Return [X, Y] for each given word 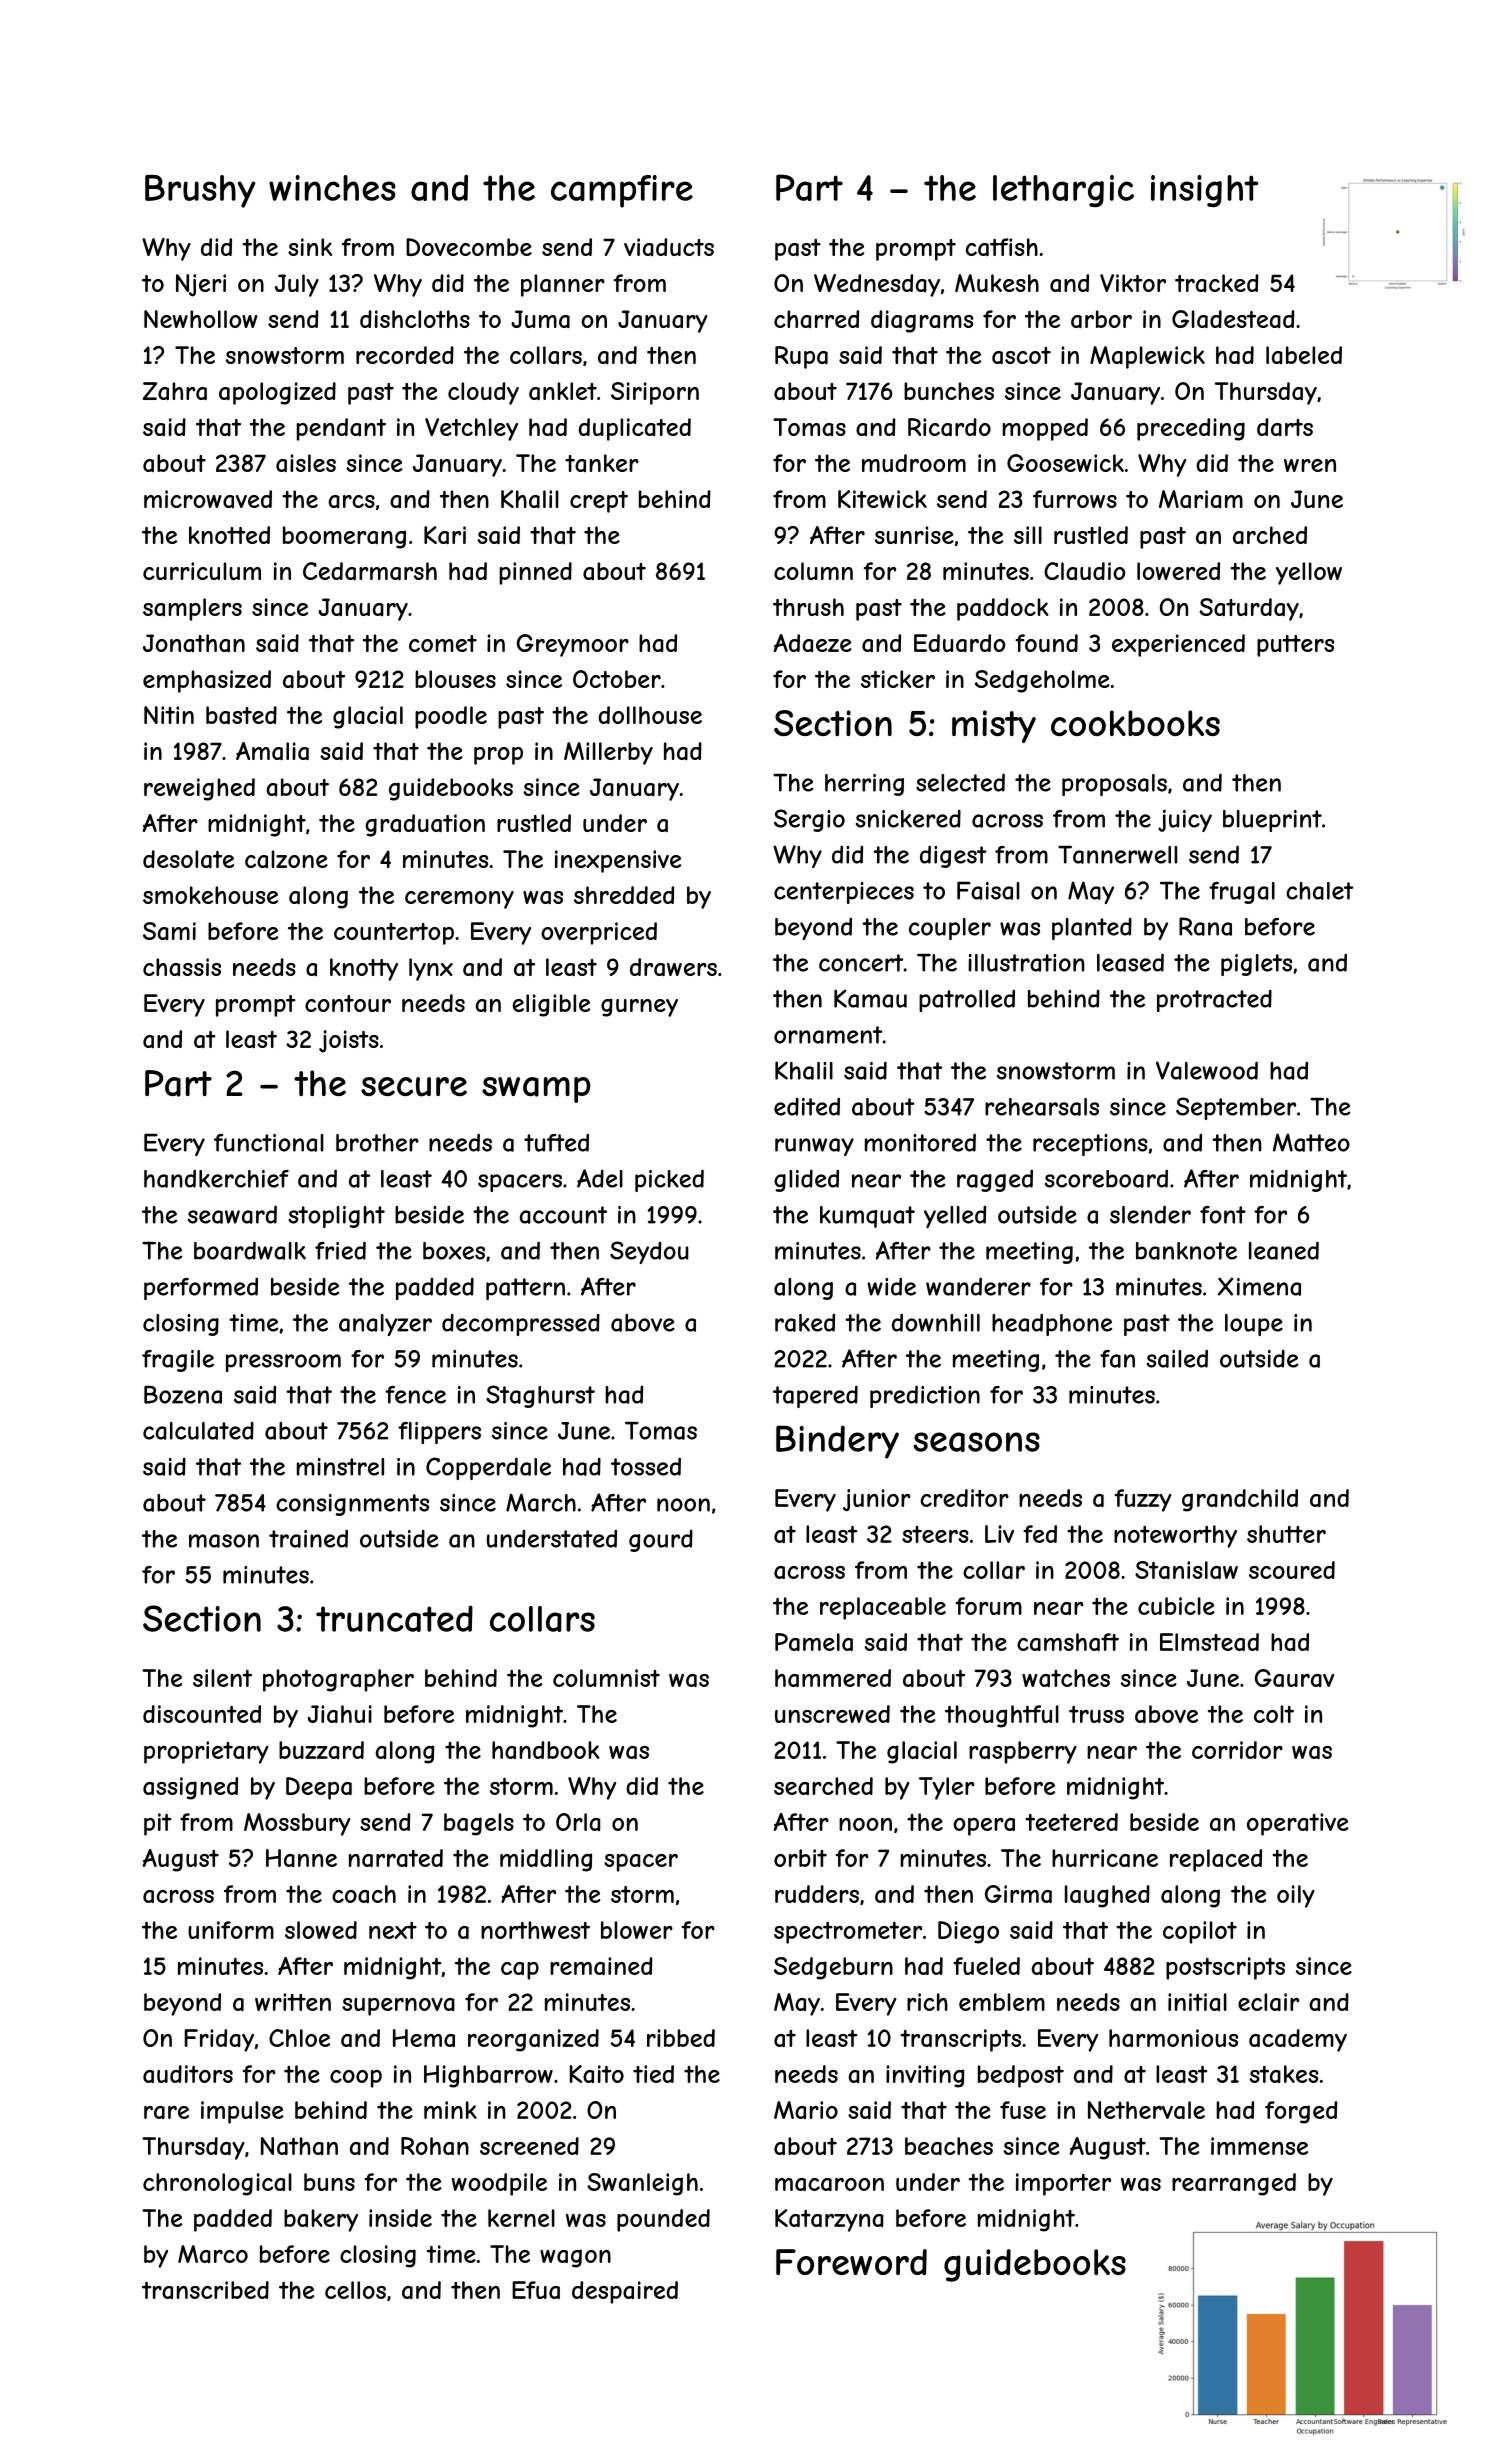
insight [1204, 191]
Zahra [174, 391]
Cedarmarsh [370, 571]
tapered [815, 1396]
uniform [231, 1930]
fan [1117, 1359]
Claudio [1084, 571]
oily [1296, 1896]
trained [308, 1538]
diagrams [922, 321]
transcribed [205, 2290]
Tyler [946, 1788]
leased [1130, 962]
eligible [551, 1005]
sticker [898, 679]
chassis [182, 967]
